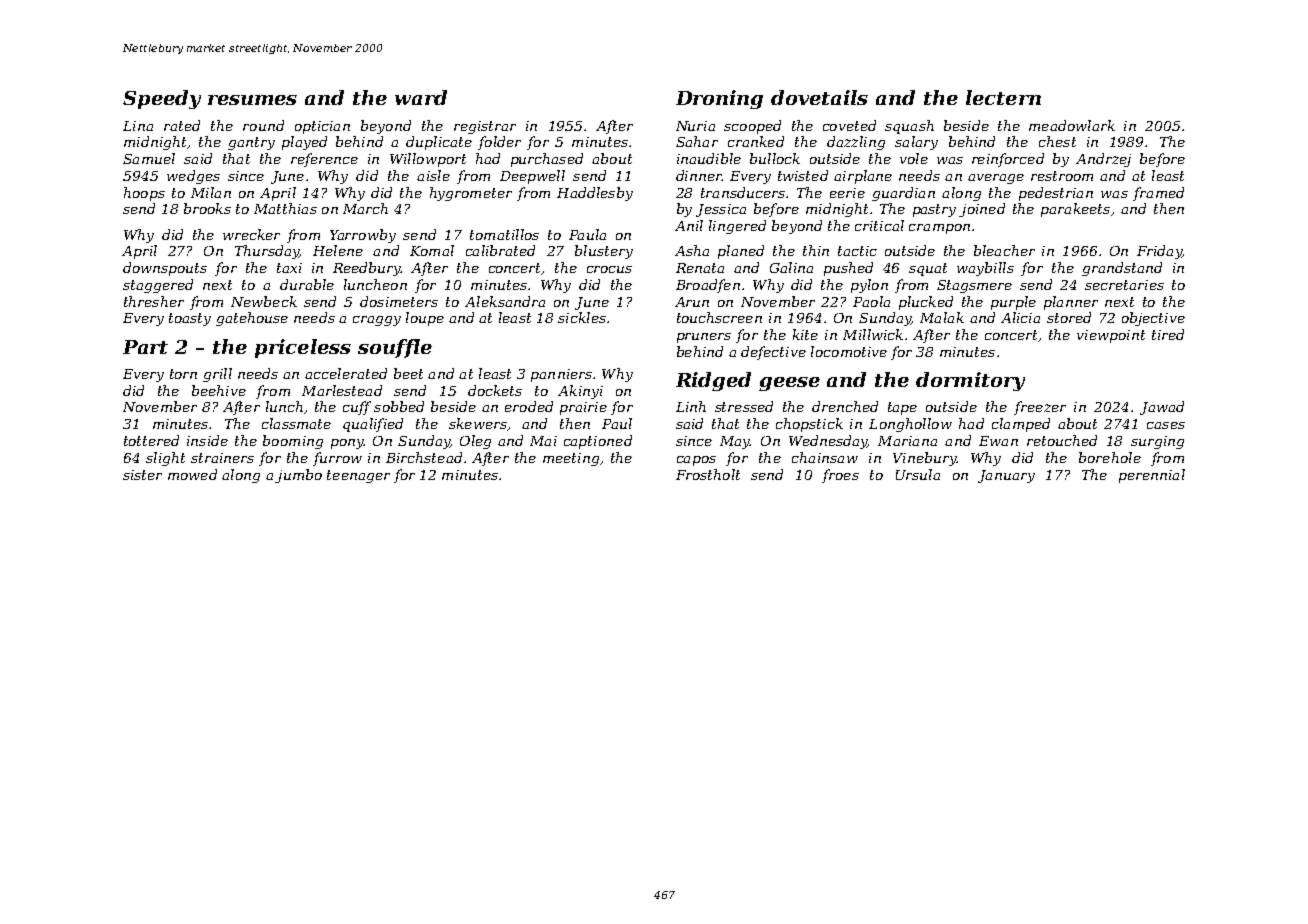  I want to click on purchased, so click(547, 160).
